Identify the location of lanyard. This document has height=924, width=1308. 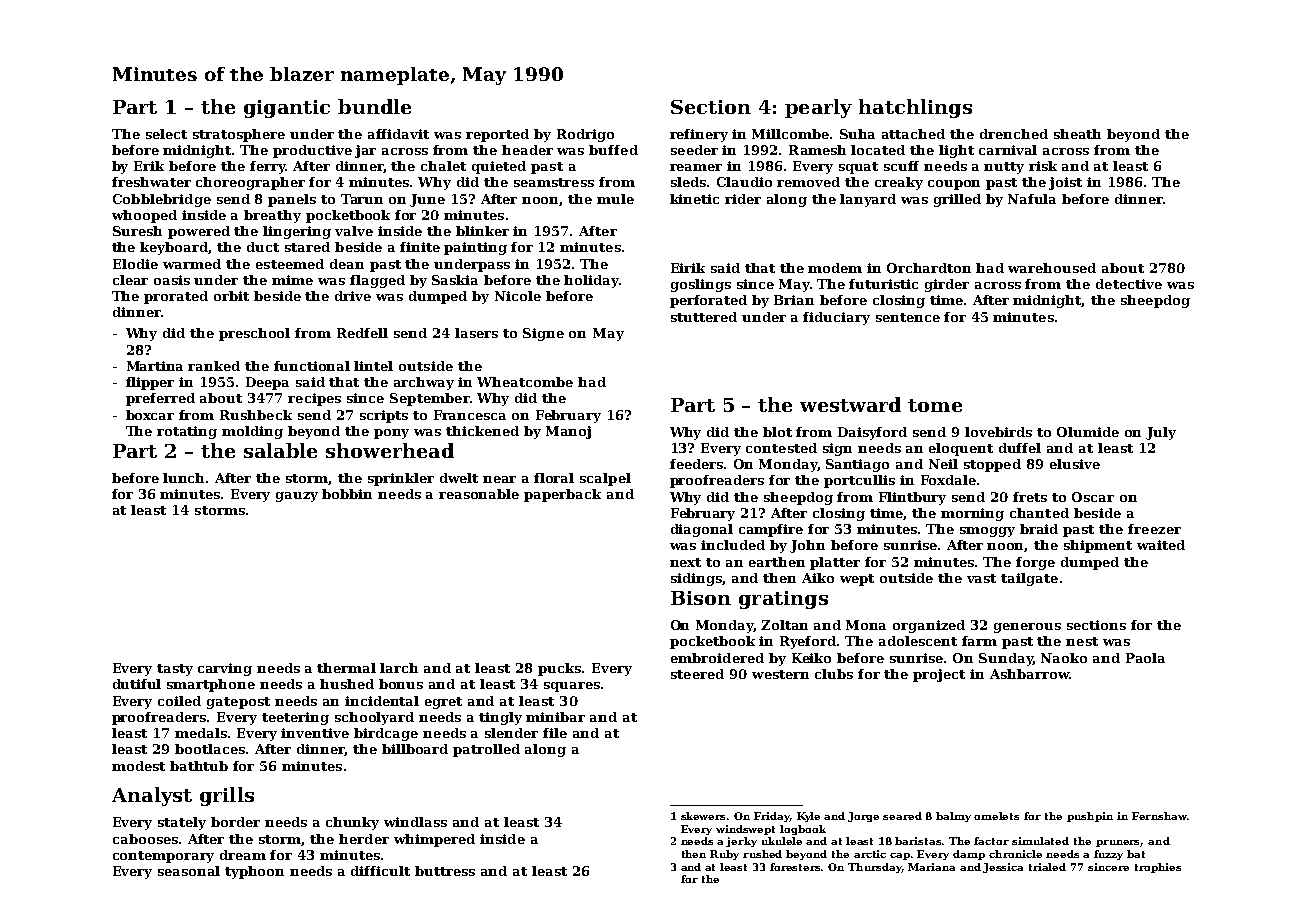
(868, 200).
